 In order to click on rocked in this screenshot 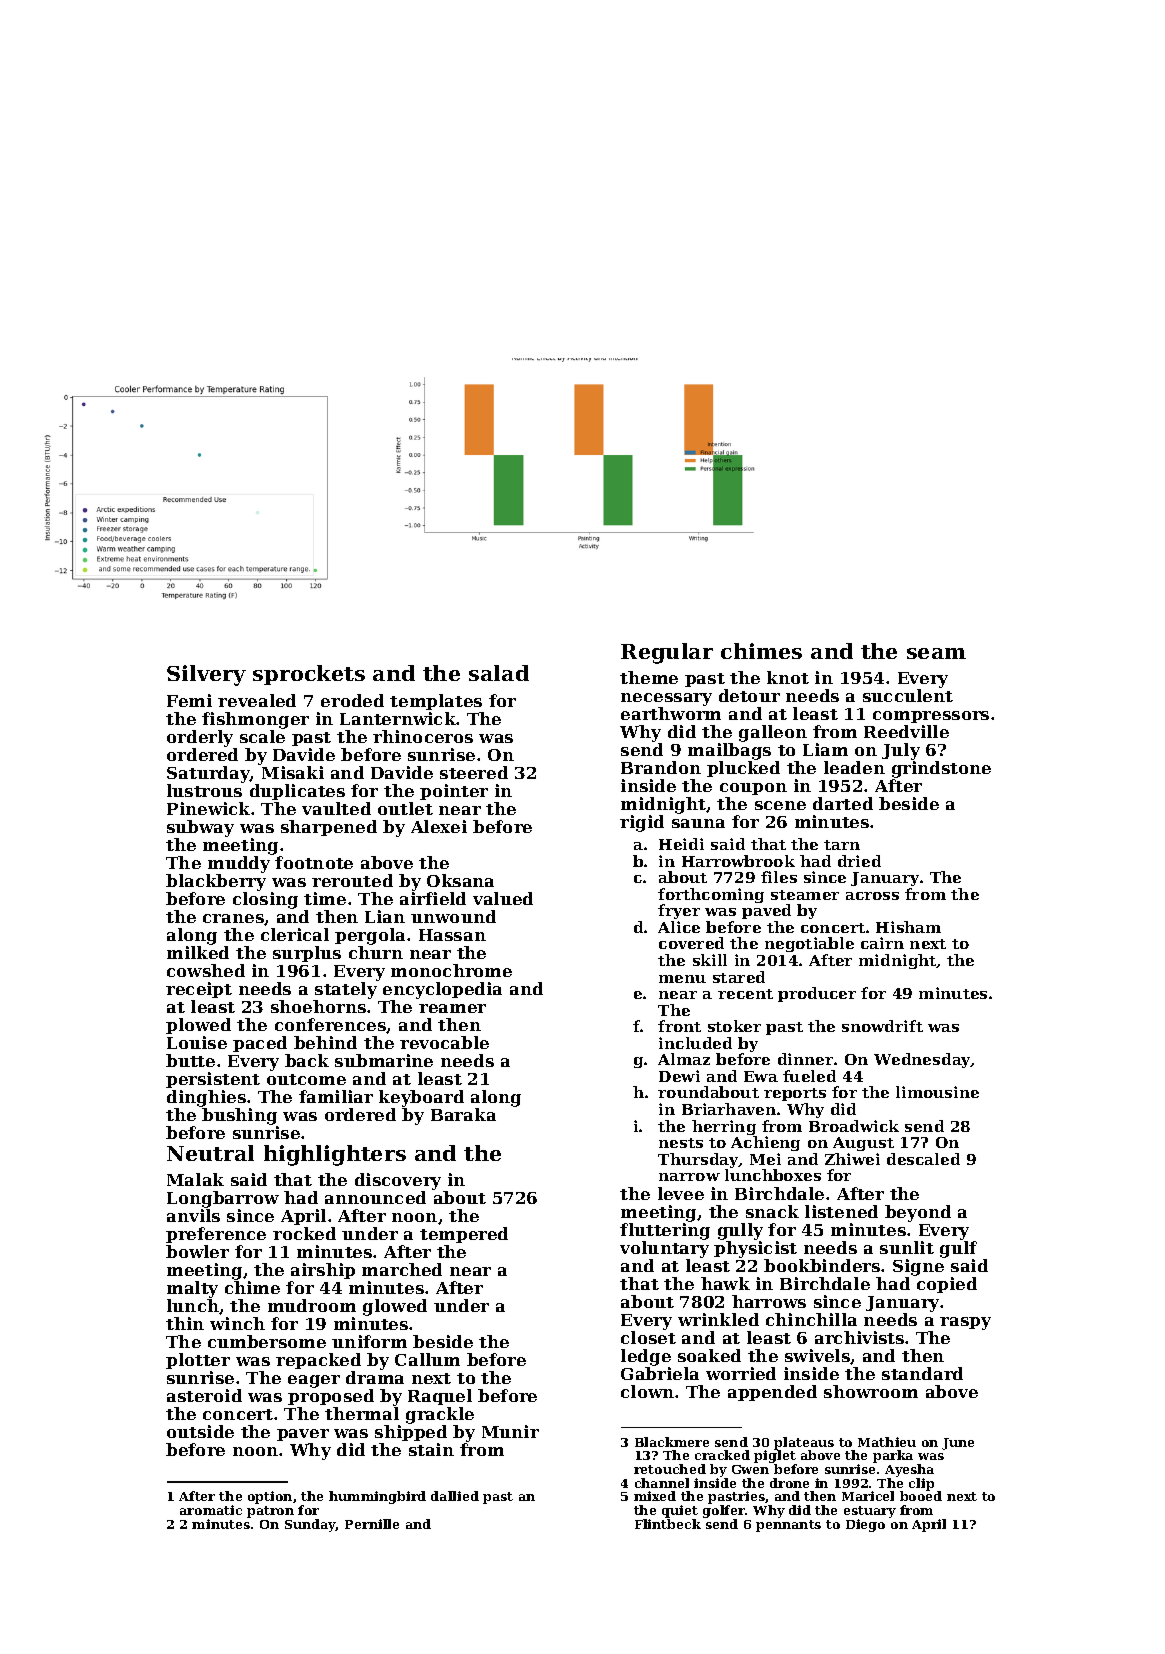, I will do `click(304, 1233)`.
